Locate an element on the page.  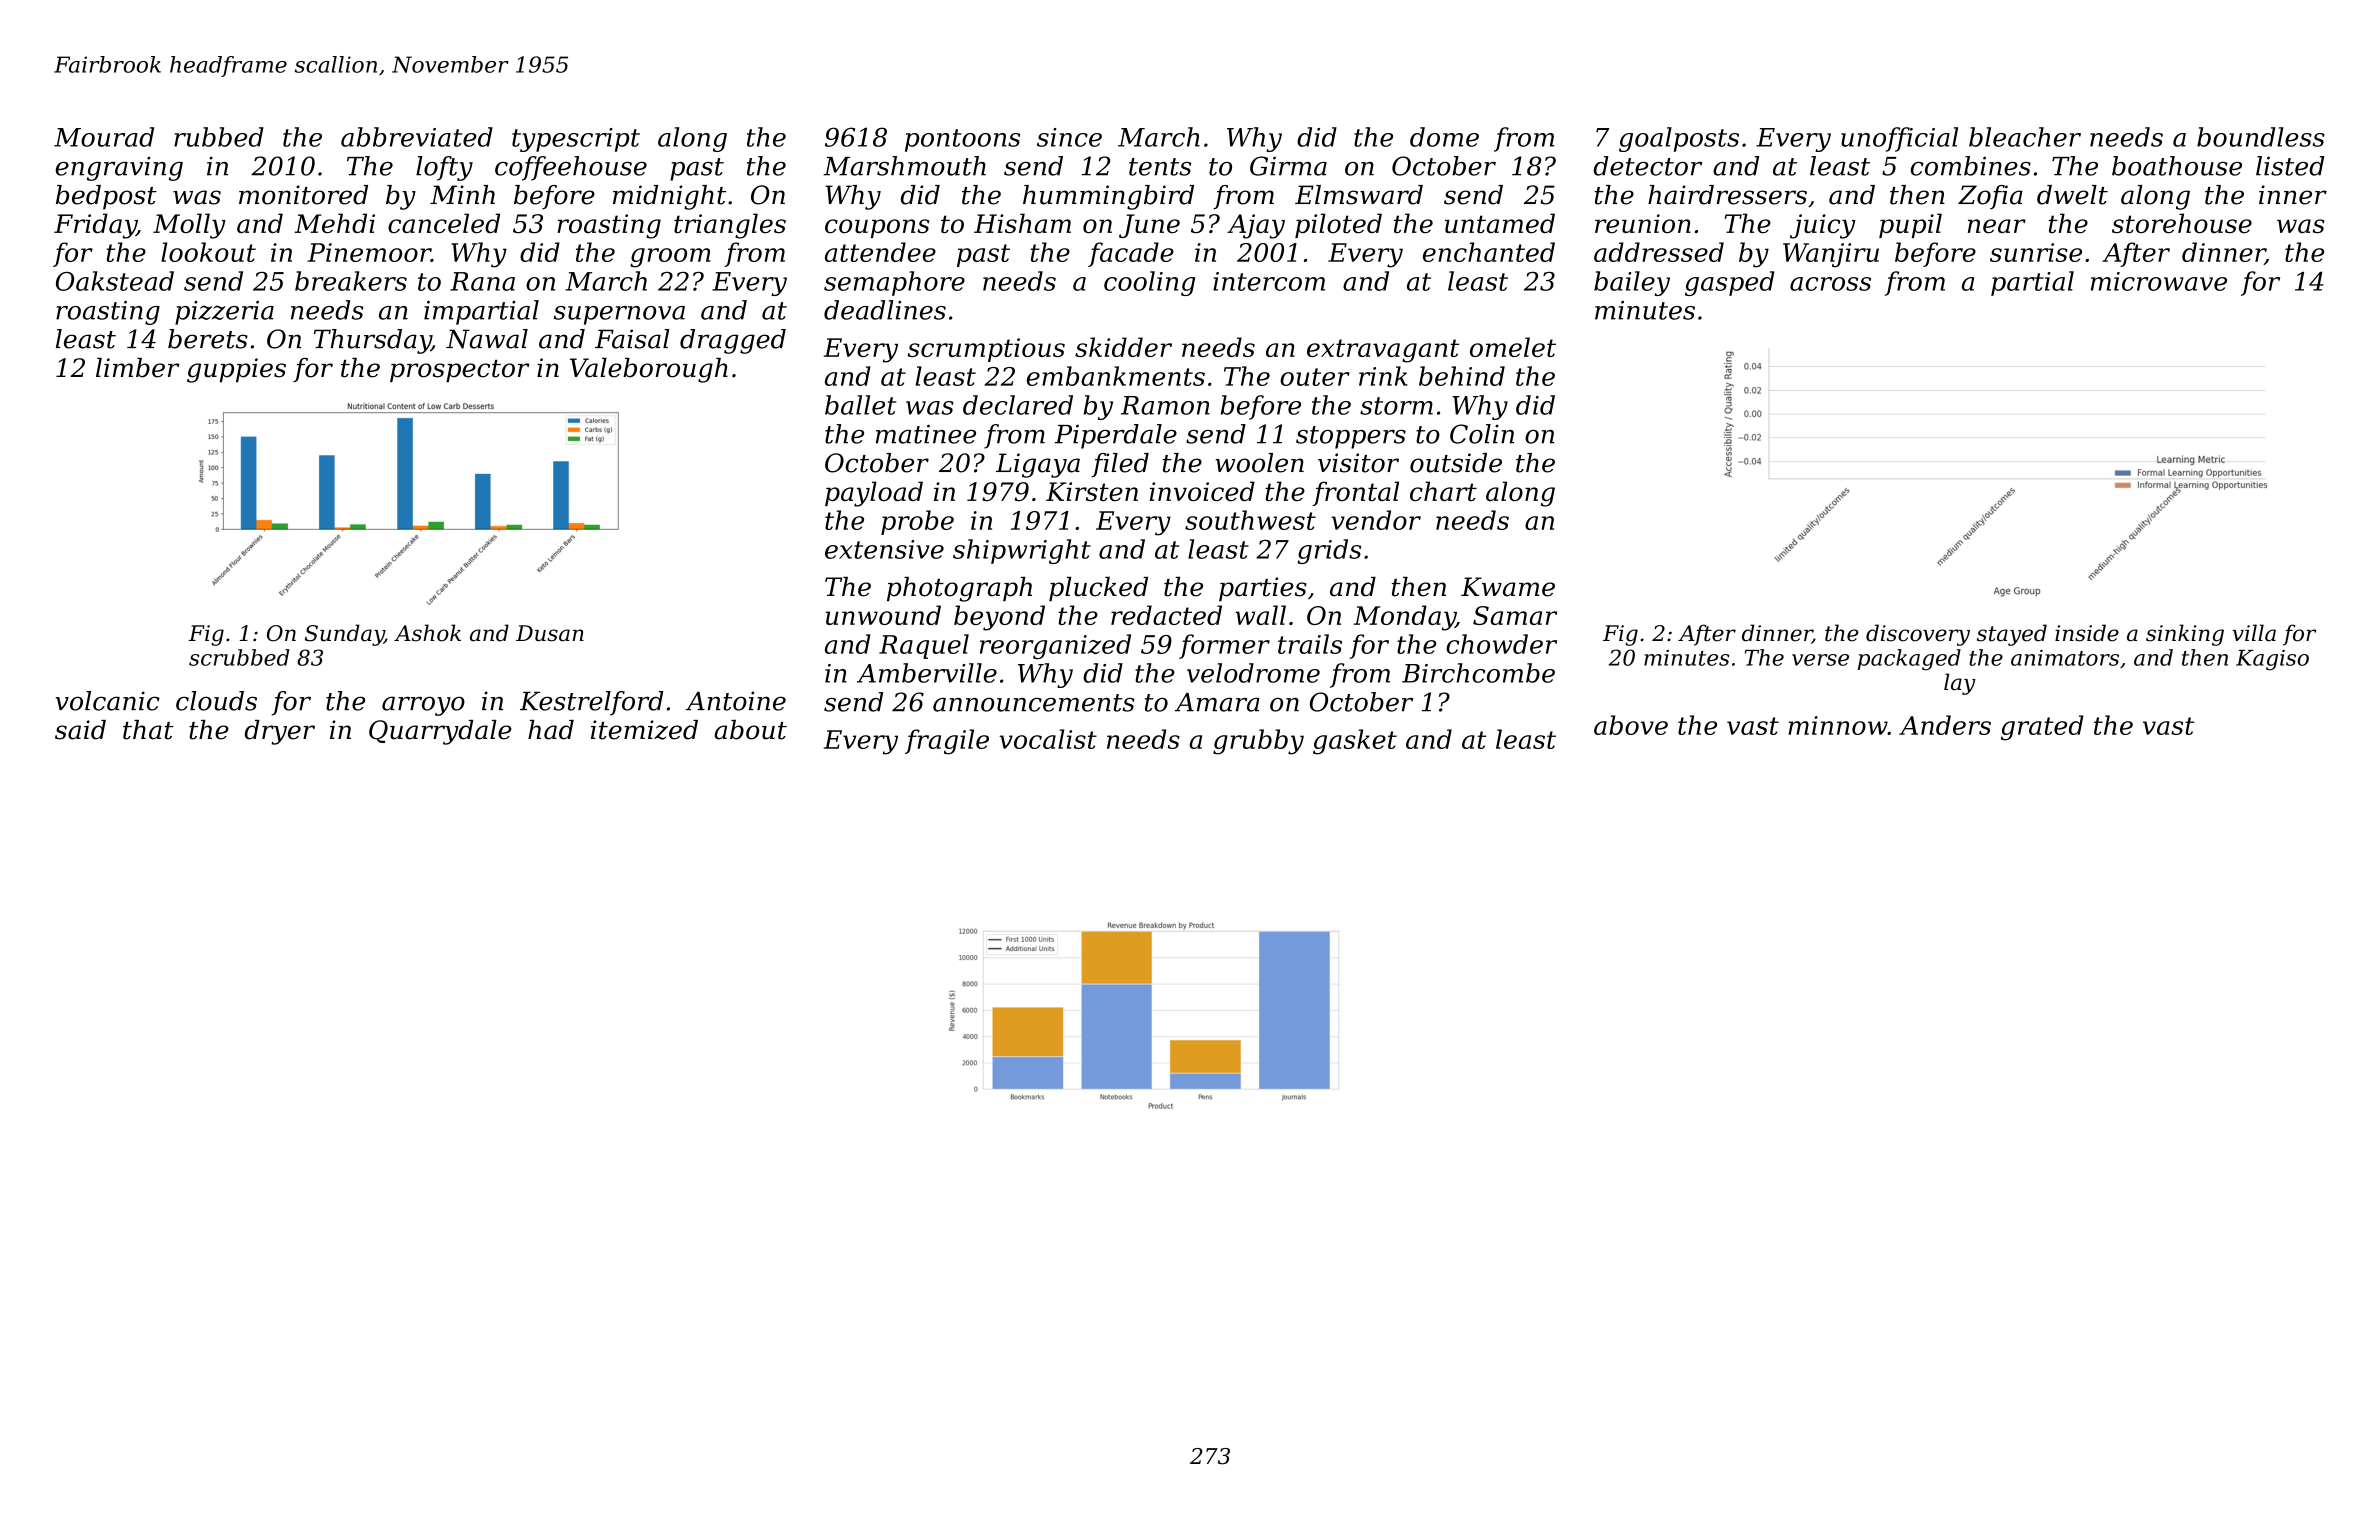
engraving is located at coordinates (119, 169).
